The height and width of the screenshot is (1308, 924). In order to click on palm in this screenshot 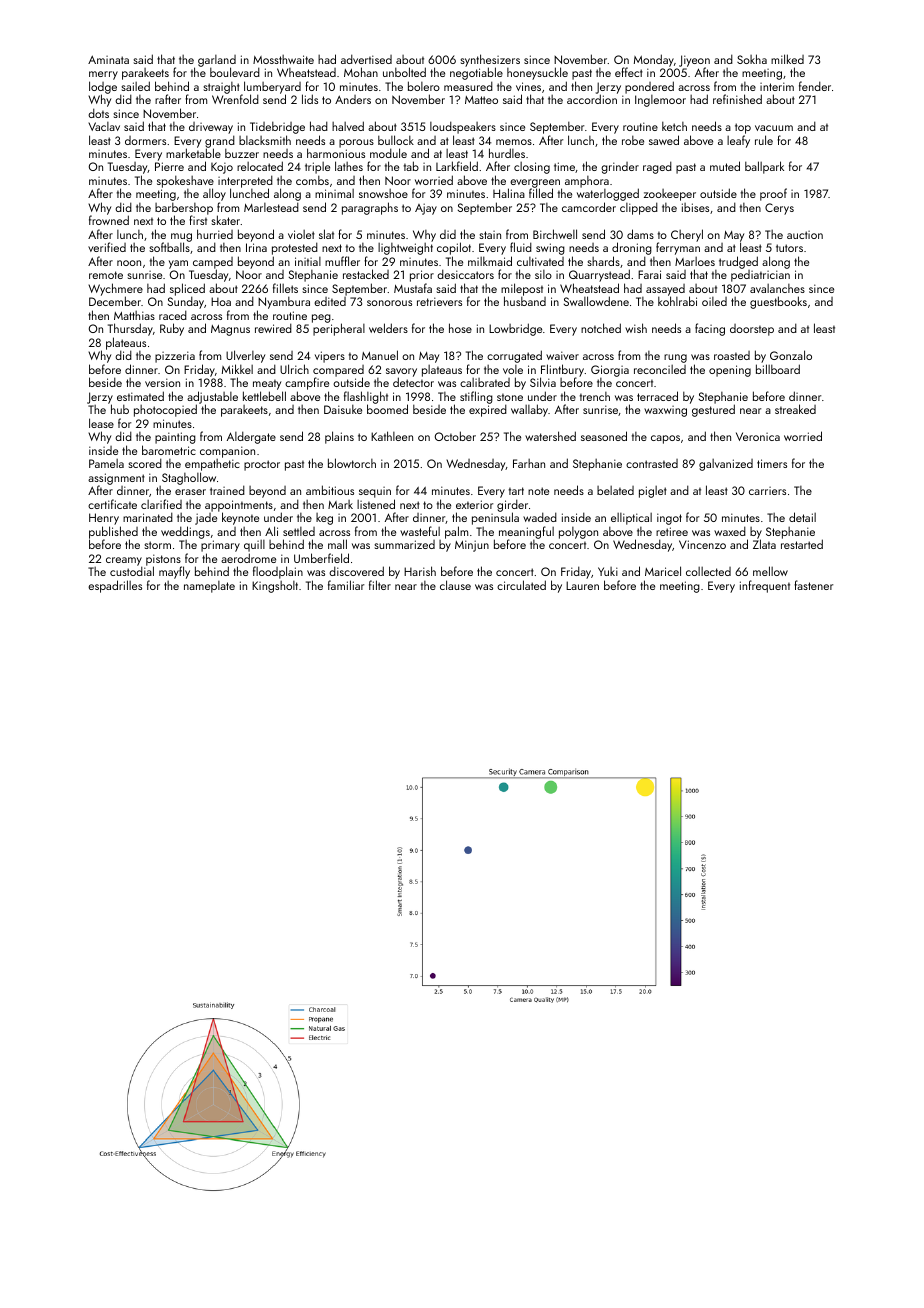, I will do `click(456, 532)`.
